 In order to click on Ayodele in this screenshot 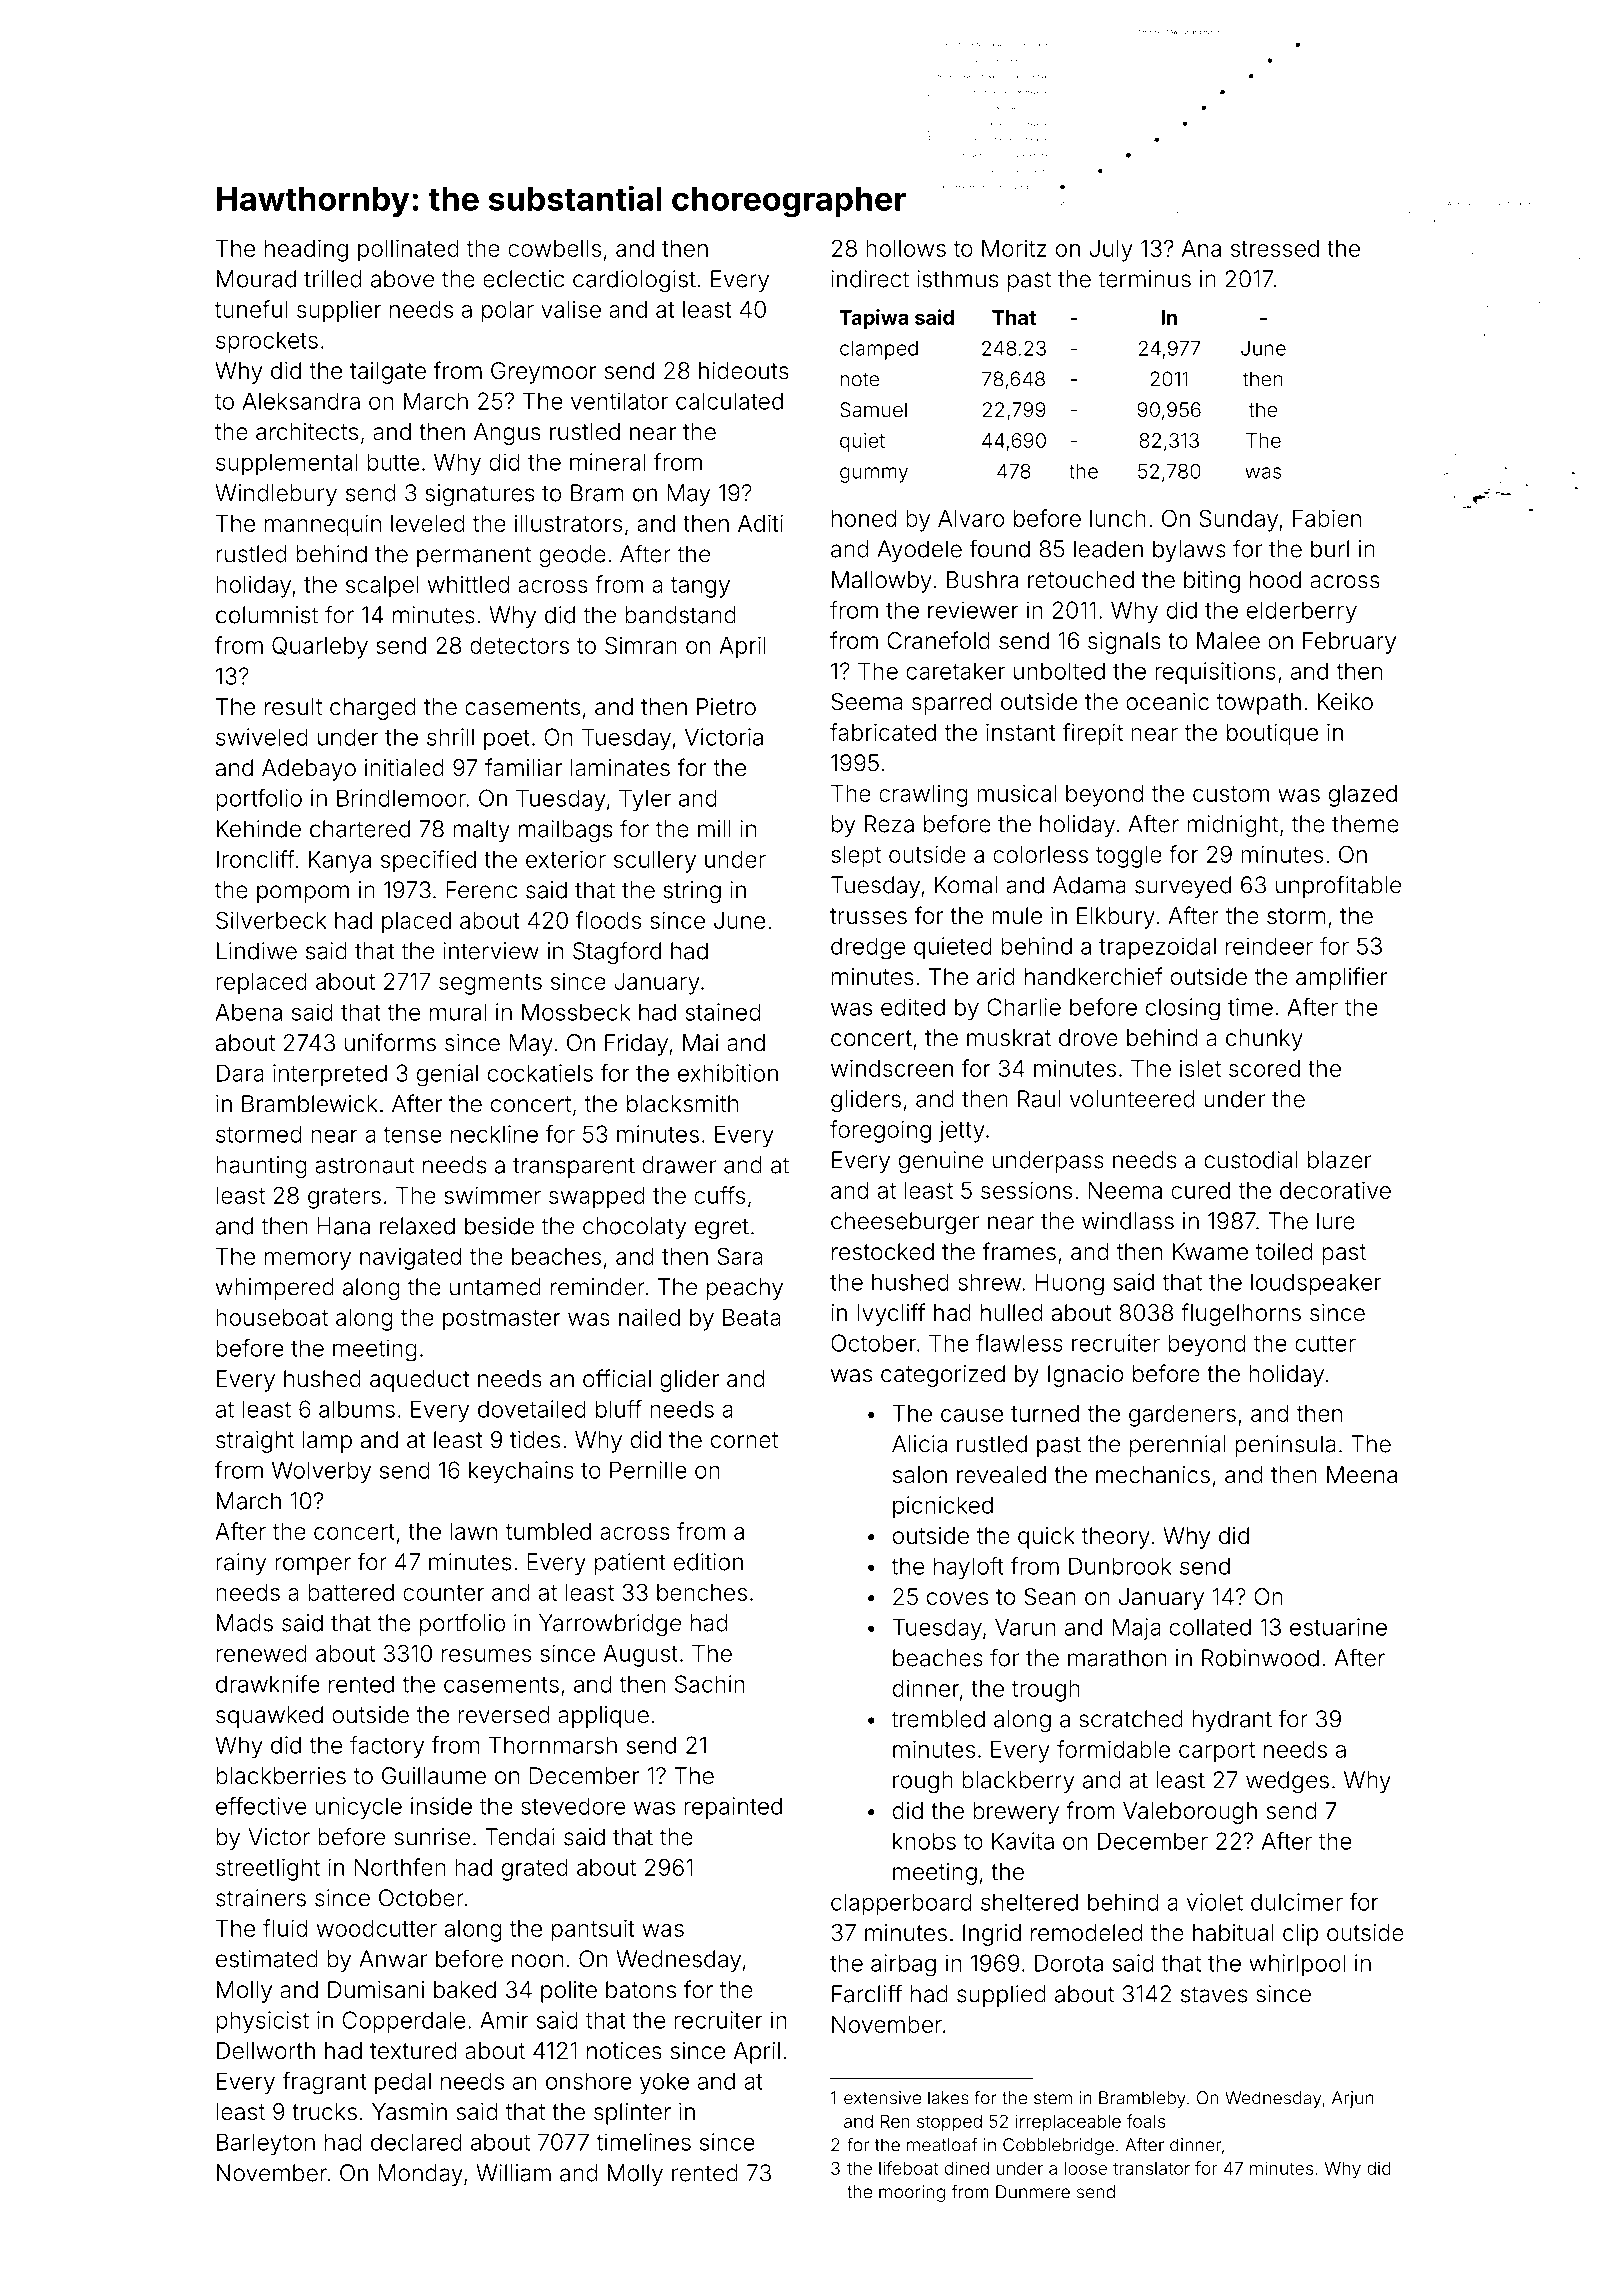, I will do `click(919, 551)`.
